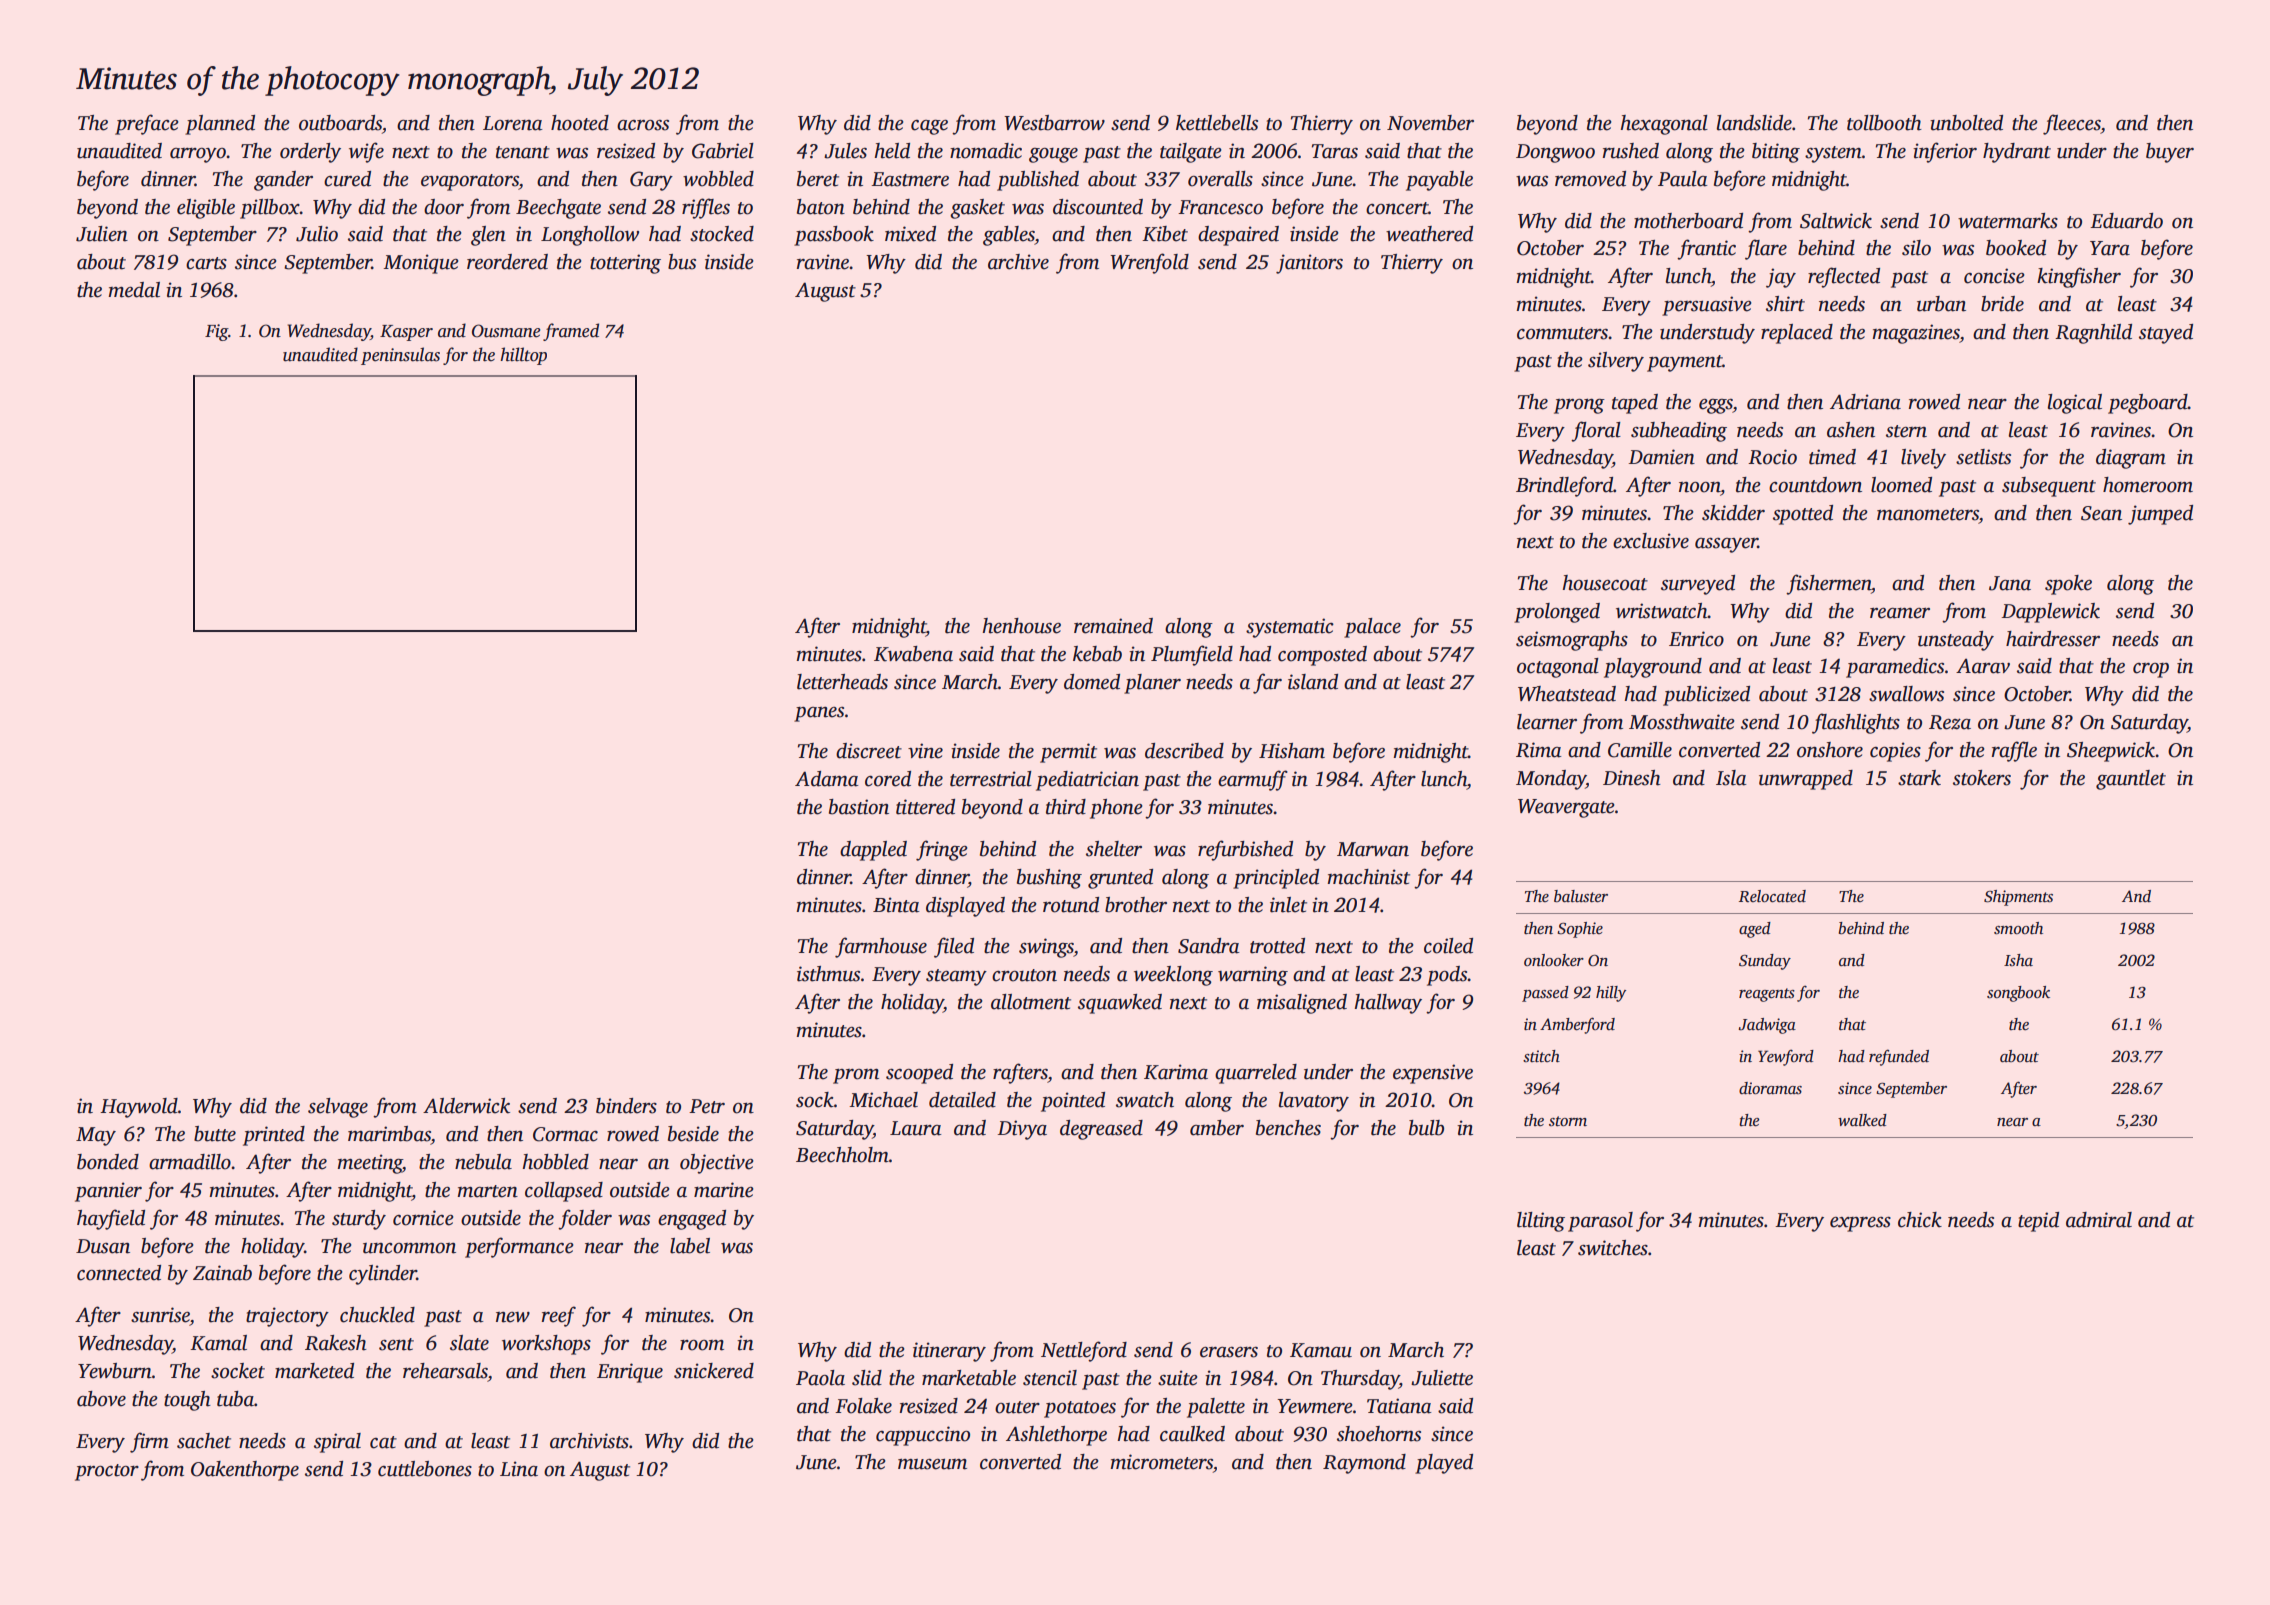 The height and width of the screenshot is (1605, 2270). Describe the element at coordinates (869, 751) in the screenshot. I see `discreet` at that location.
